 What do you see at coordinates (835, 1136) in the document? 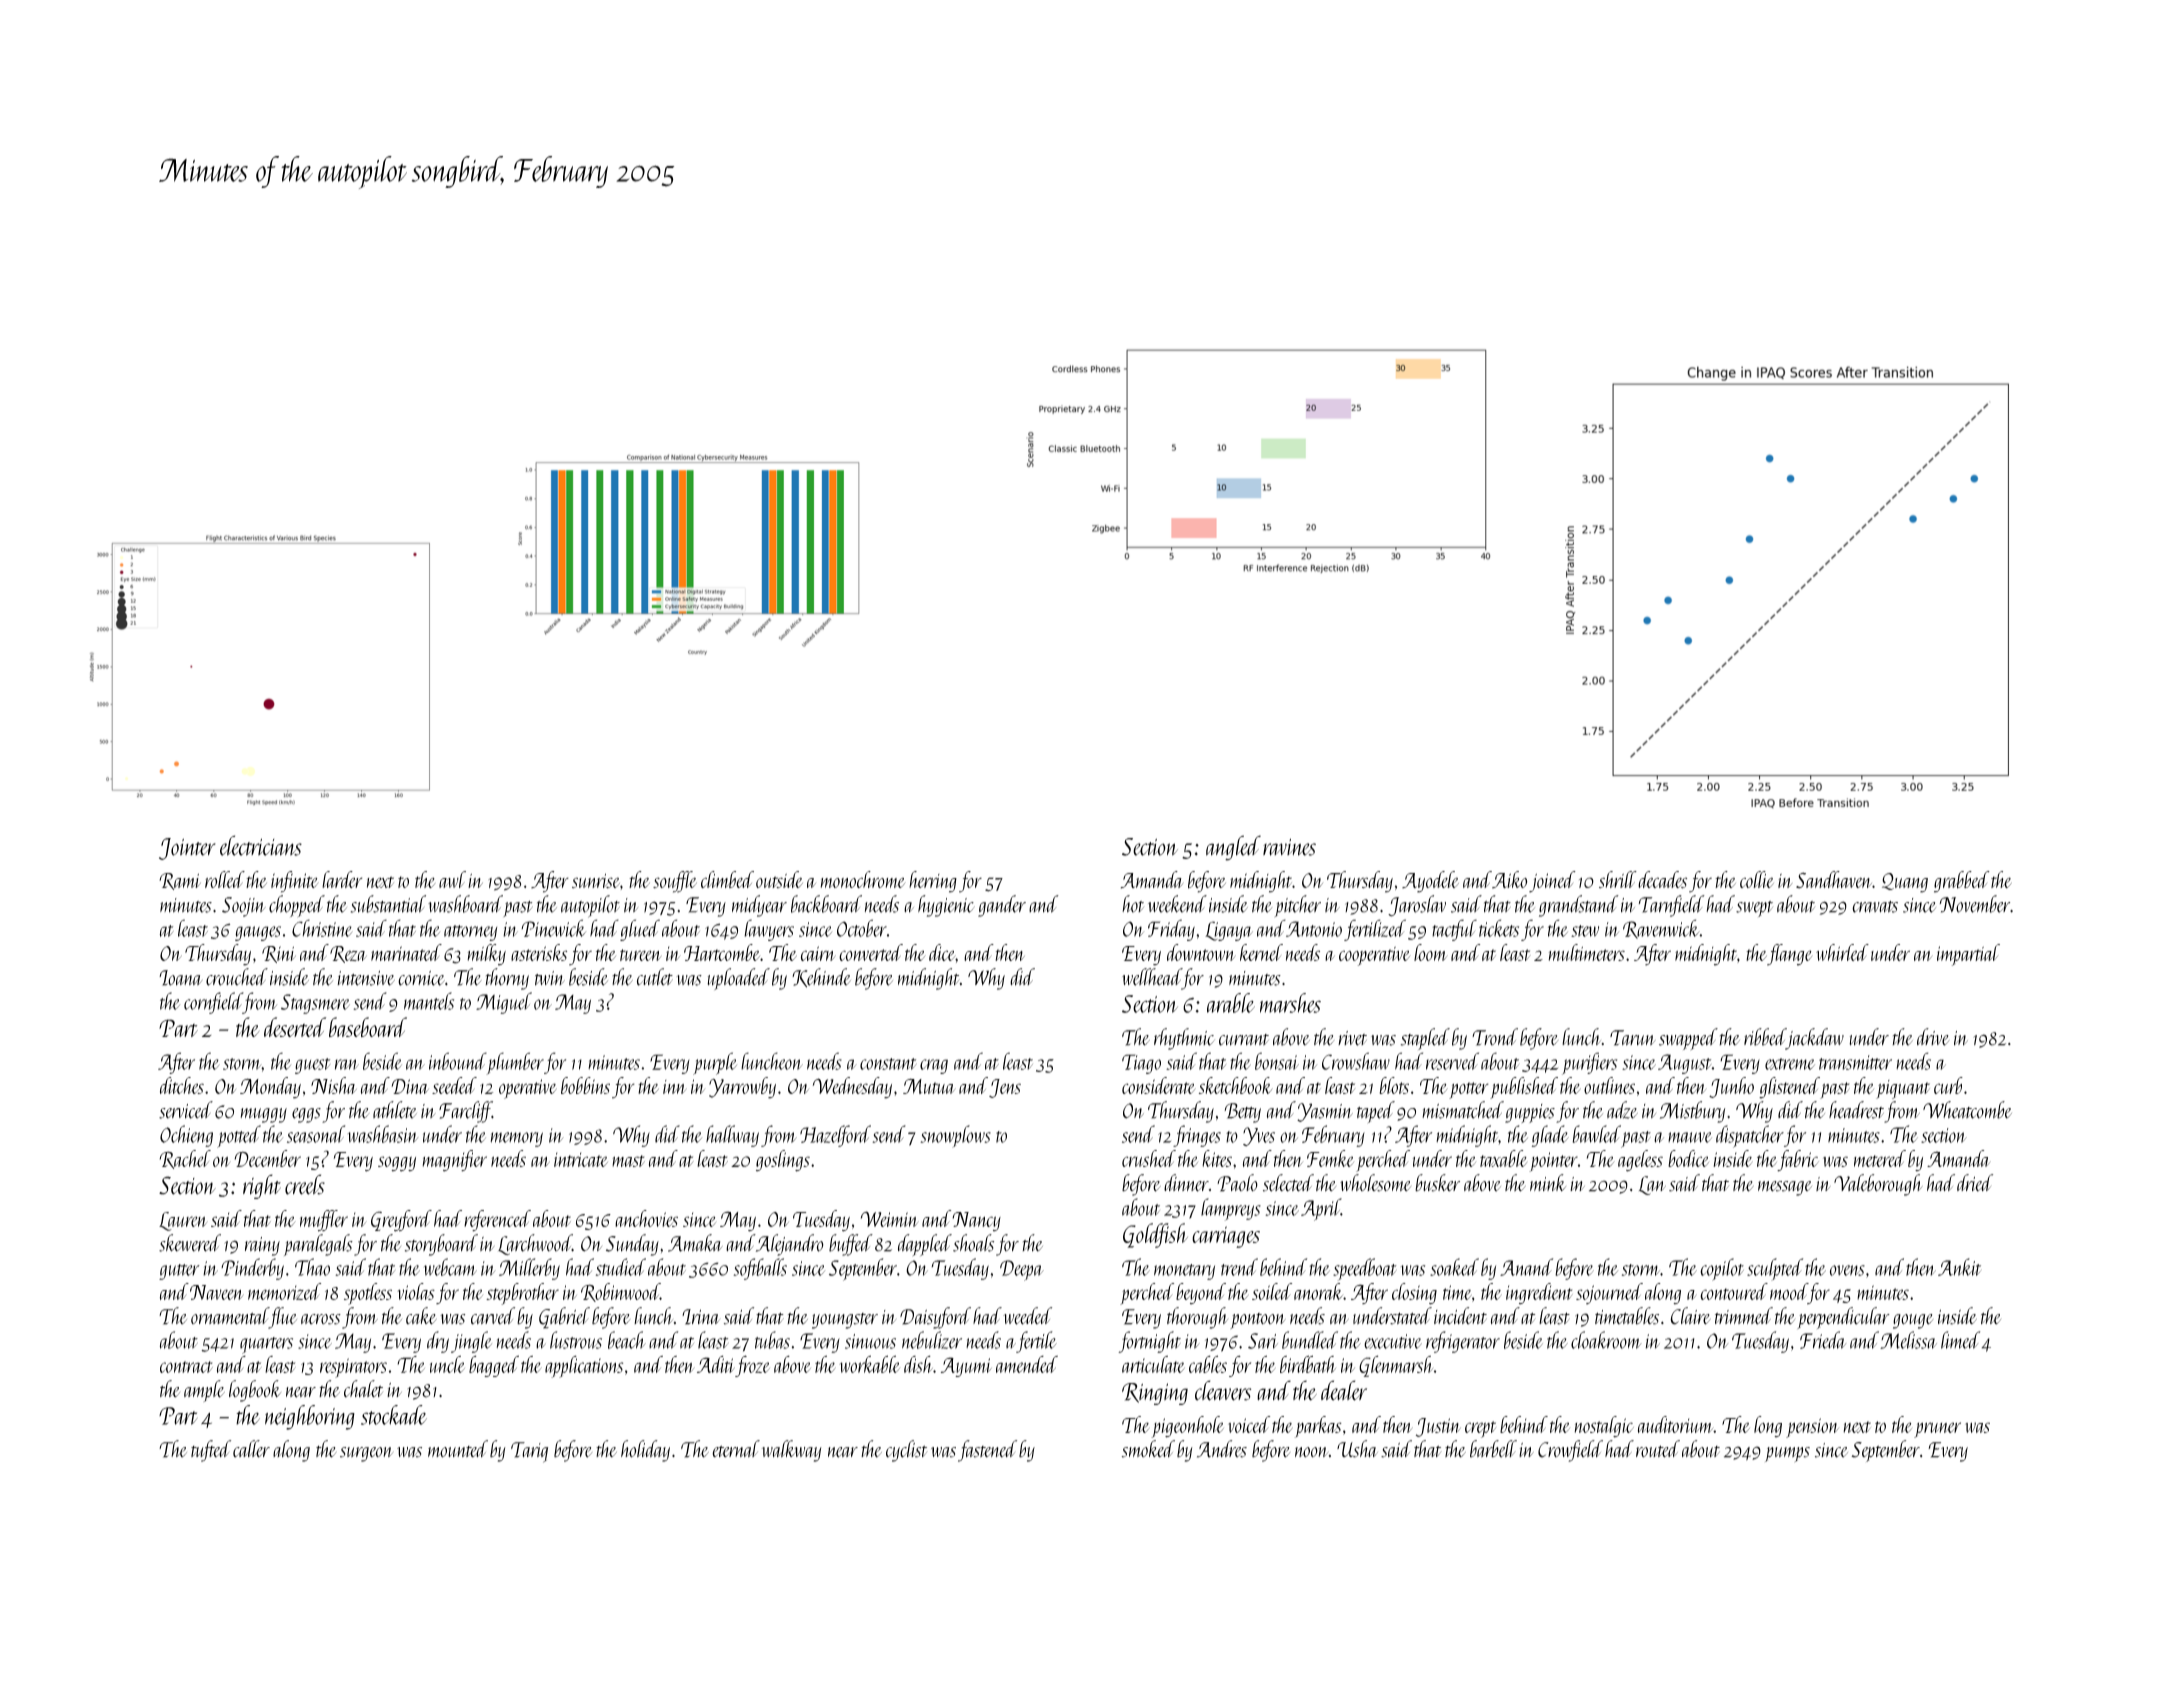
I see `Hazelford` at bounding box center [835, 1136].
